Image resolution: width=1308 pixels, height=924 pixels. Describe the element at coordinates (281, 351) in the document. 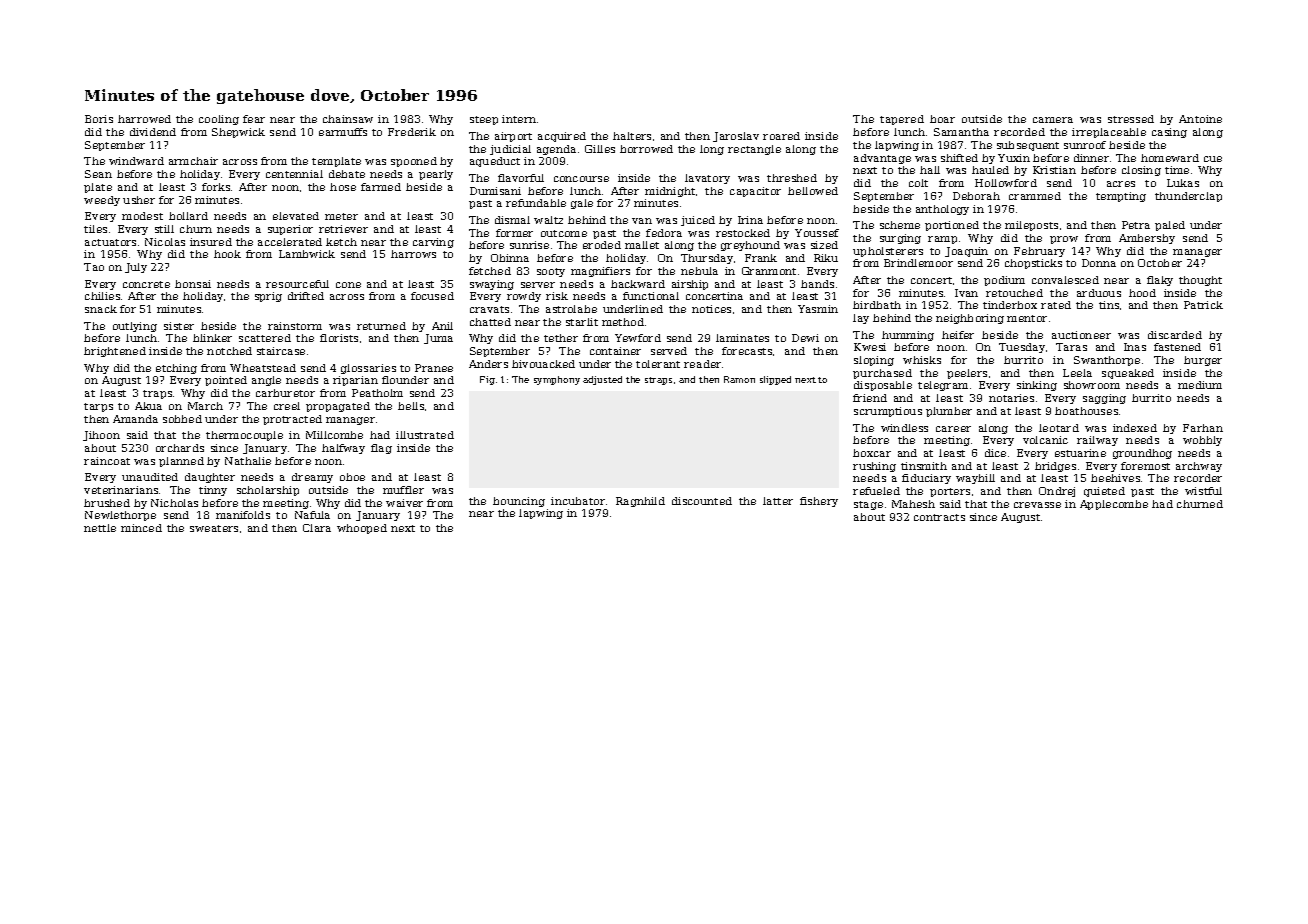

I see `staircase` at that location.
